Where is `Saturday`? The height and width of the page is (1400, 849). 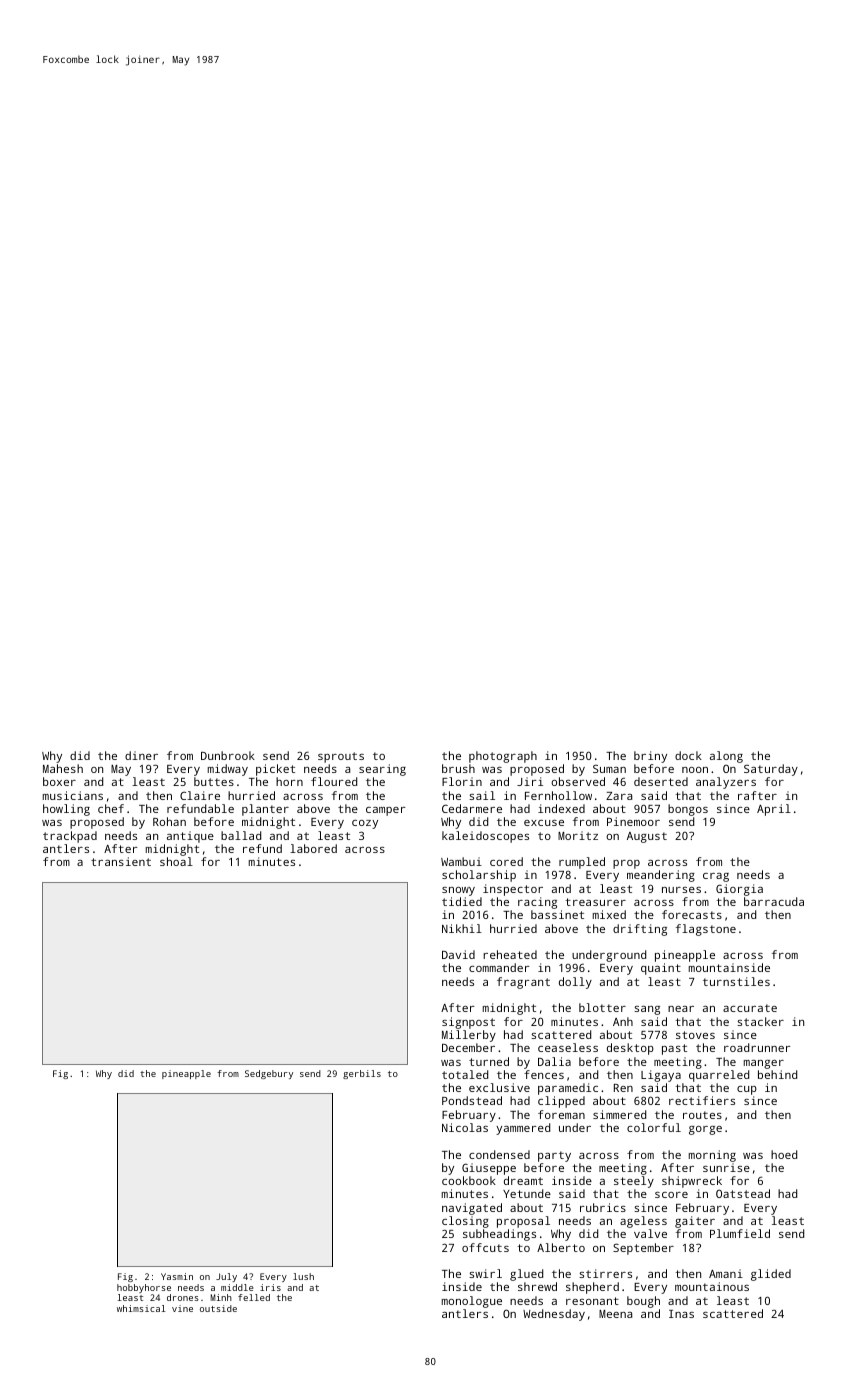 Saturday is located at coordinates (771, 770).
